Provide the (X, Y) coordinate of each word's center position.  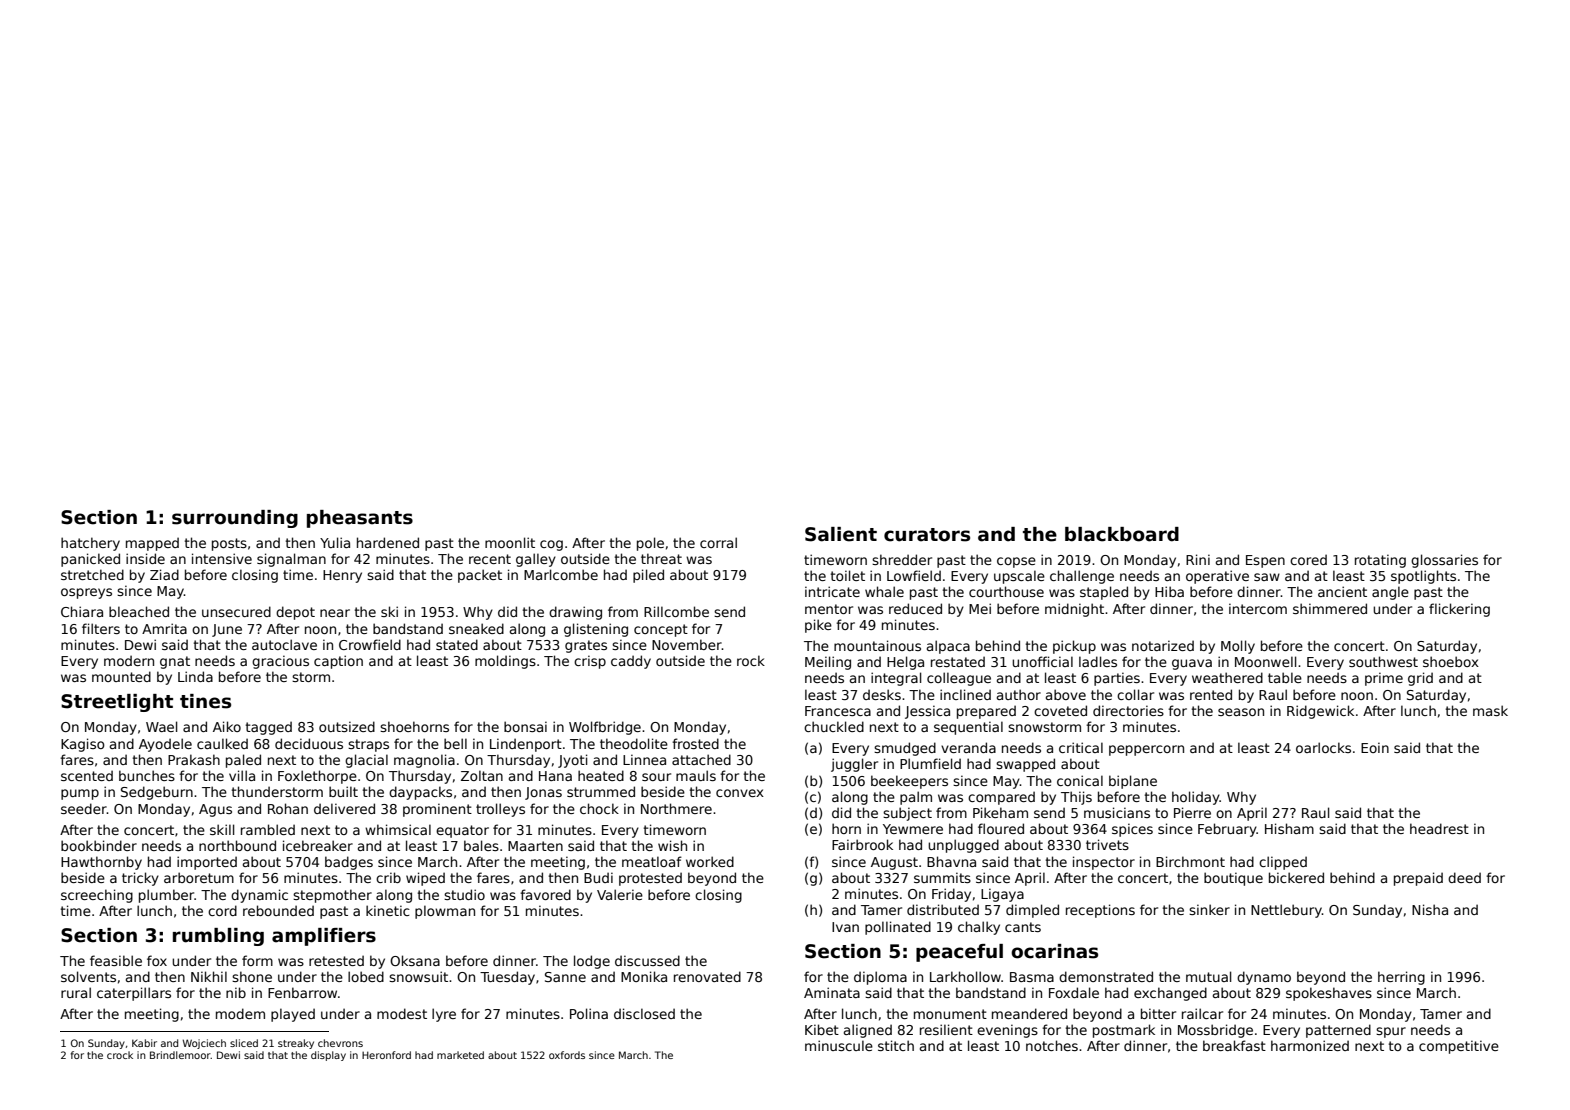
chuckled (834, 726)
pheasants (360, 519)
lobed (366, 976)
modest (402, 1013)
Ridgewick (1320, 712)
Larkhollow (965, 976)
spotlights (1423, 577)
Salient (841, 534)
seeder (84, 808)
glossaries (1444, 561)
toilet (848, 575)
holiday (1196, 798)
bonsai (525, 726)
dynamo (1264, 978)
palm (916, 798)
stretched (92, 574)
